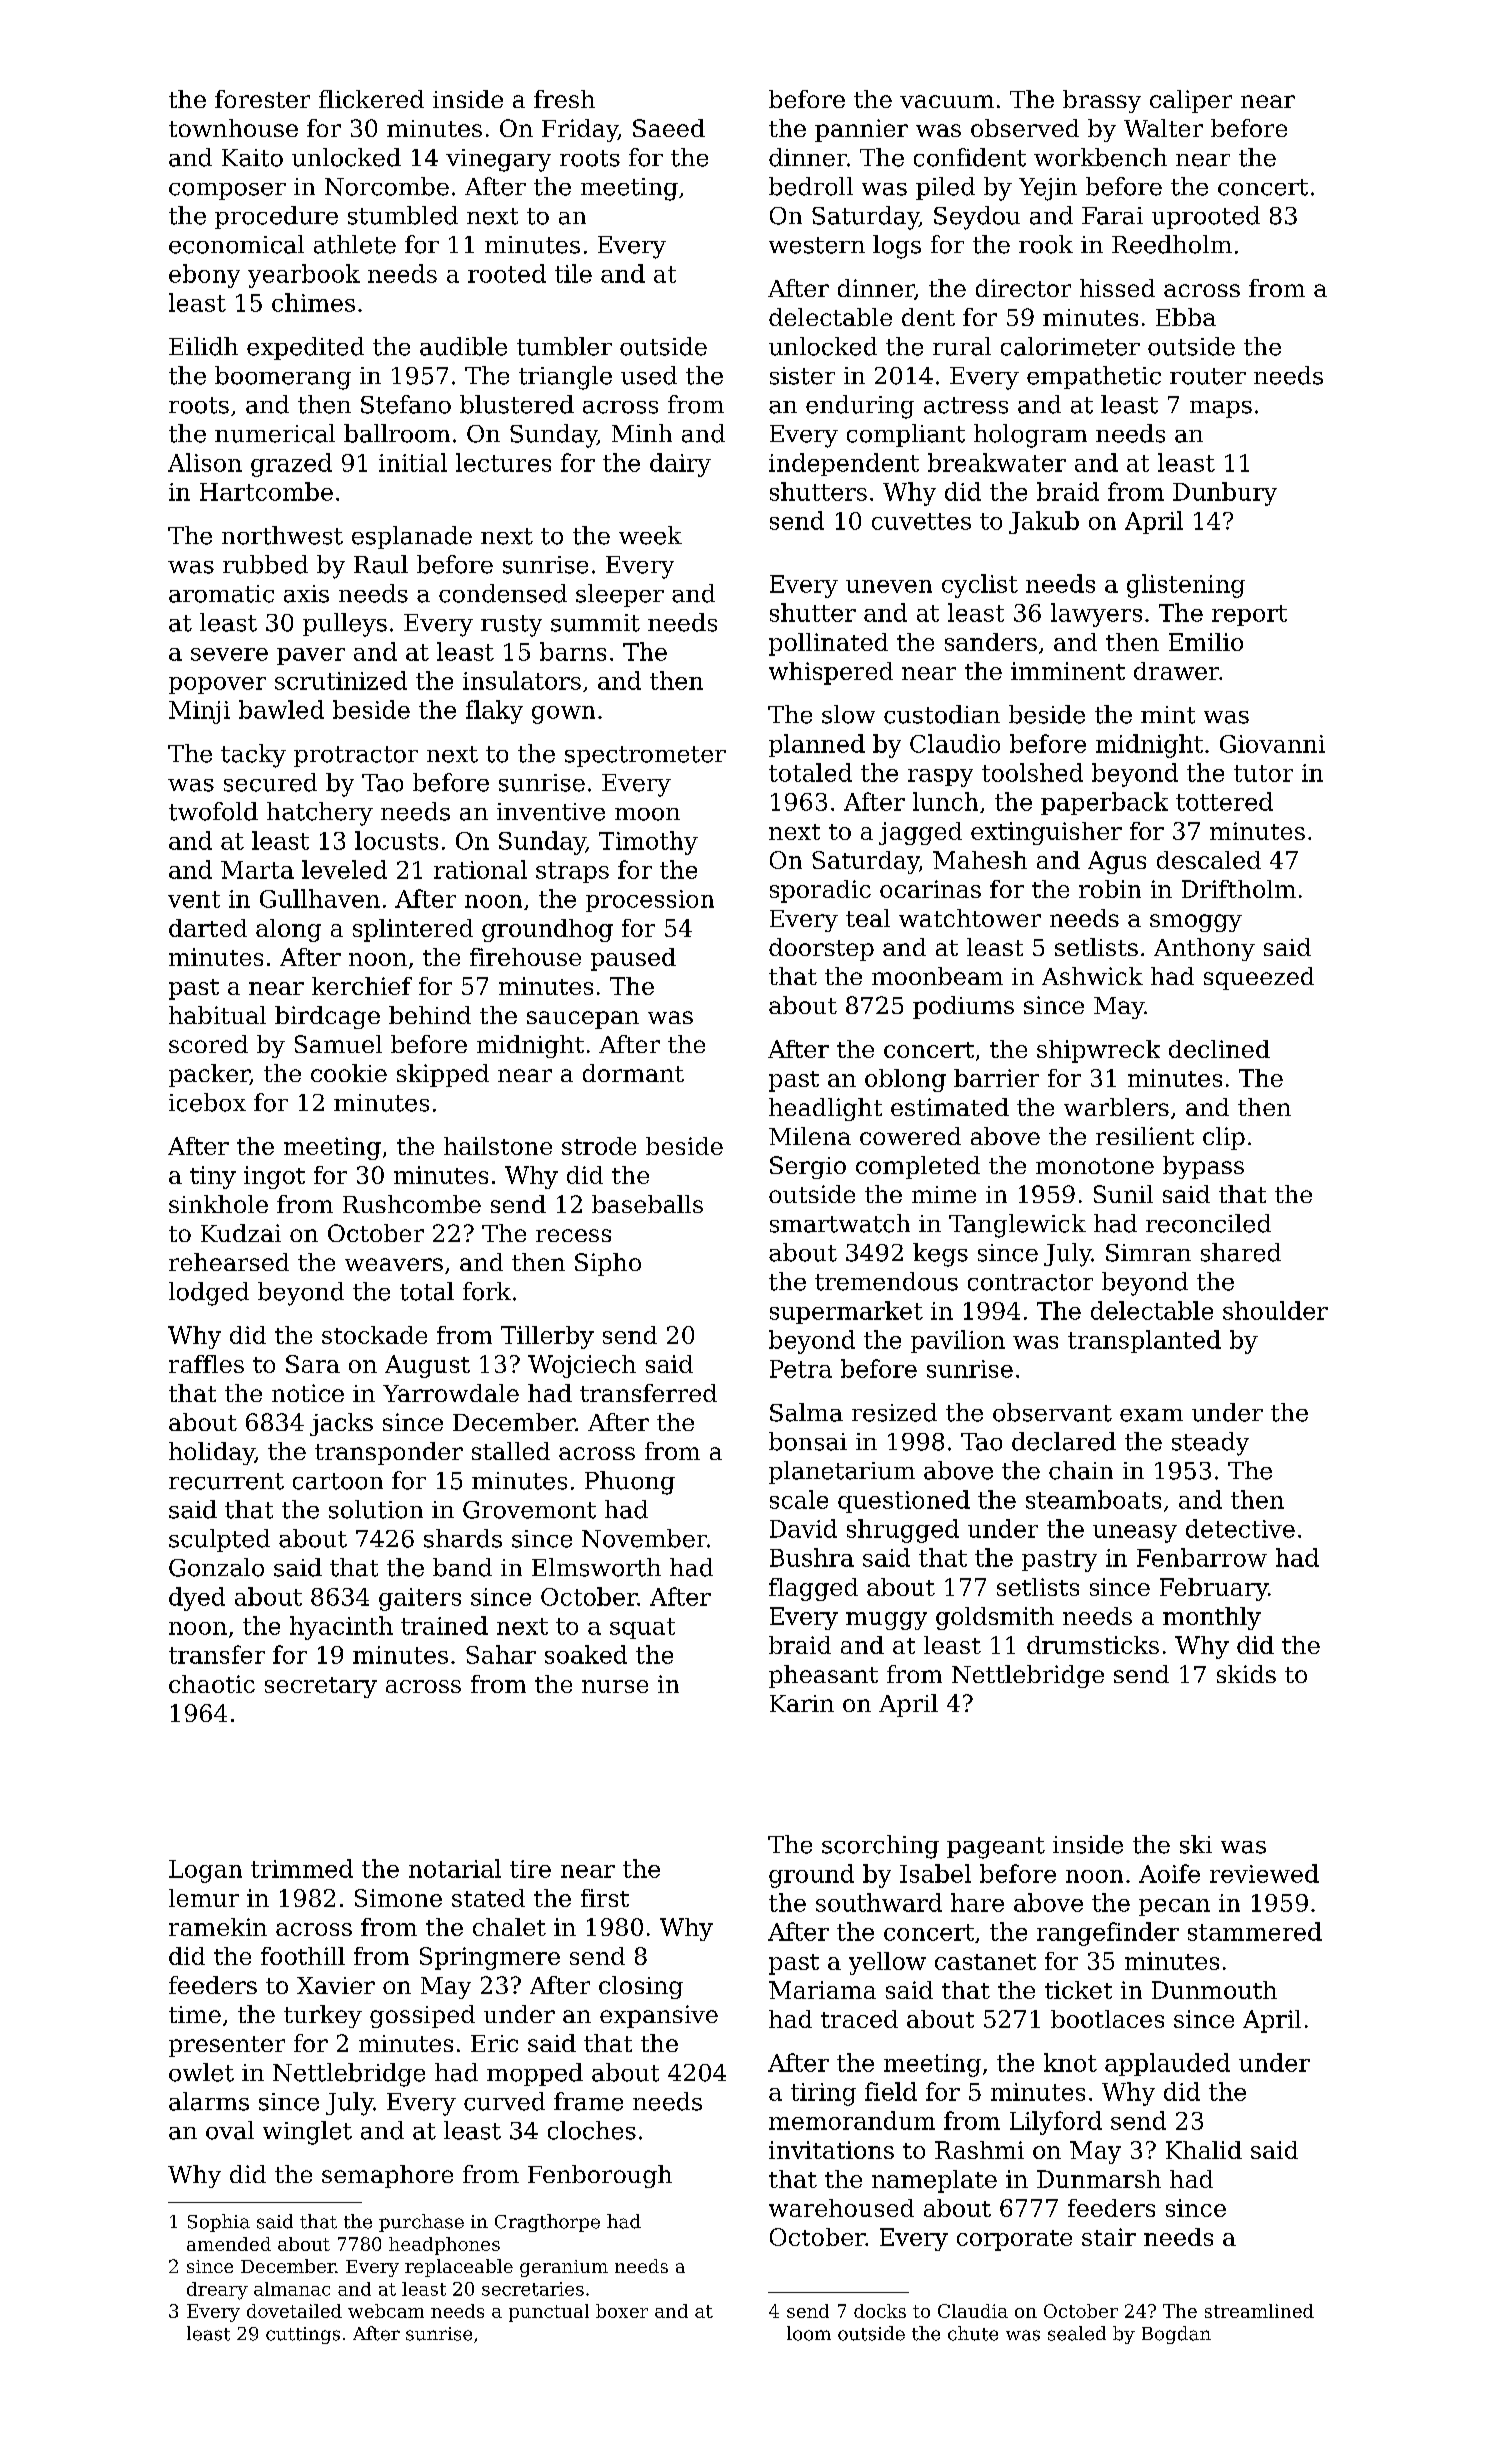 This screenshot has height=2464, width=1496. I want to click on fresh, so click(564, 99).
